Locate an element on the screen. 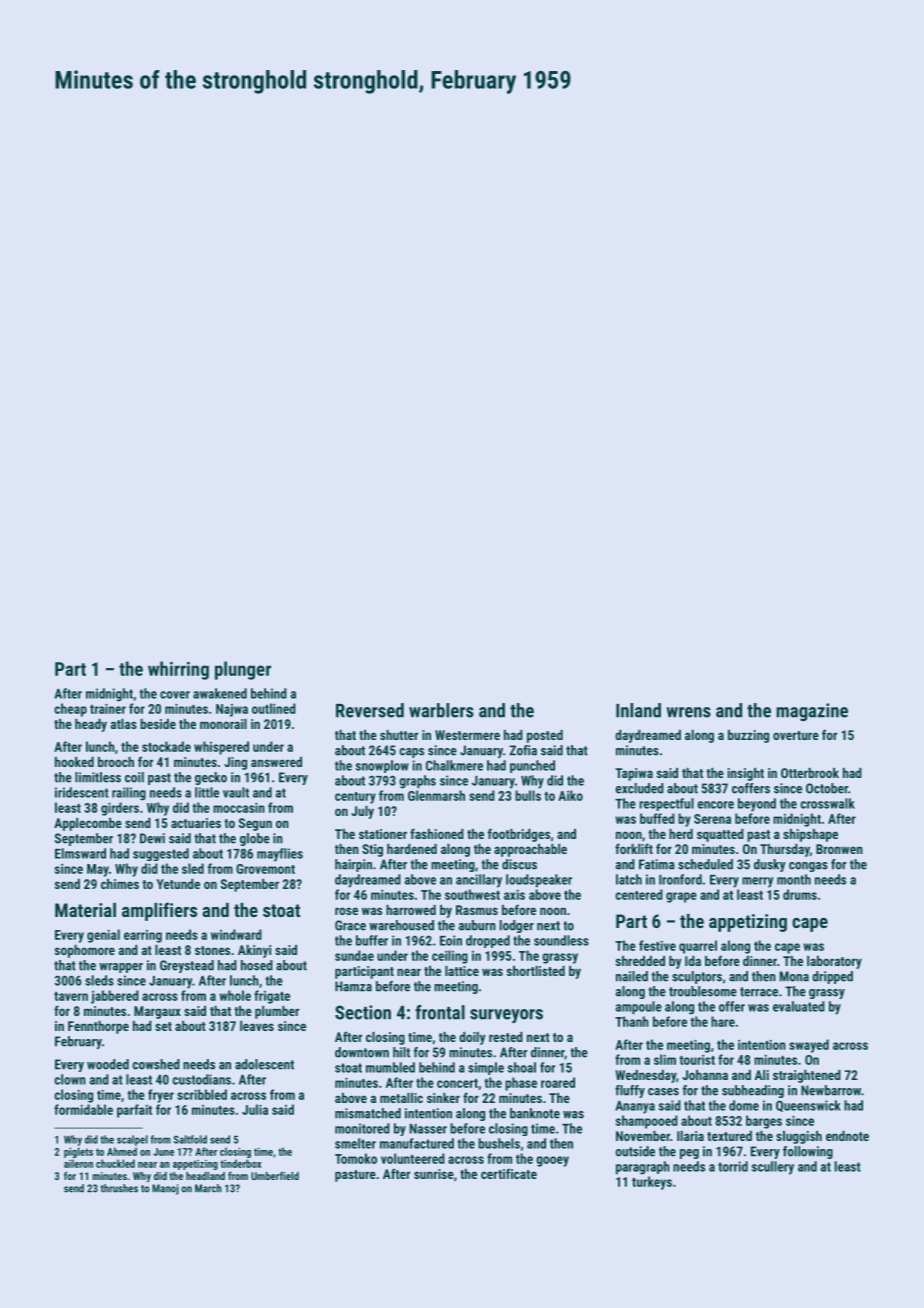 The width and height of the screenshot is (924, 1308). Tomoko is located at coordinates (356, 1158).
